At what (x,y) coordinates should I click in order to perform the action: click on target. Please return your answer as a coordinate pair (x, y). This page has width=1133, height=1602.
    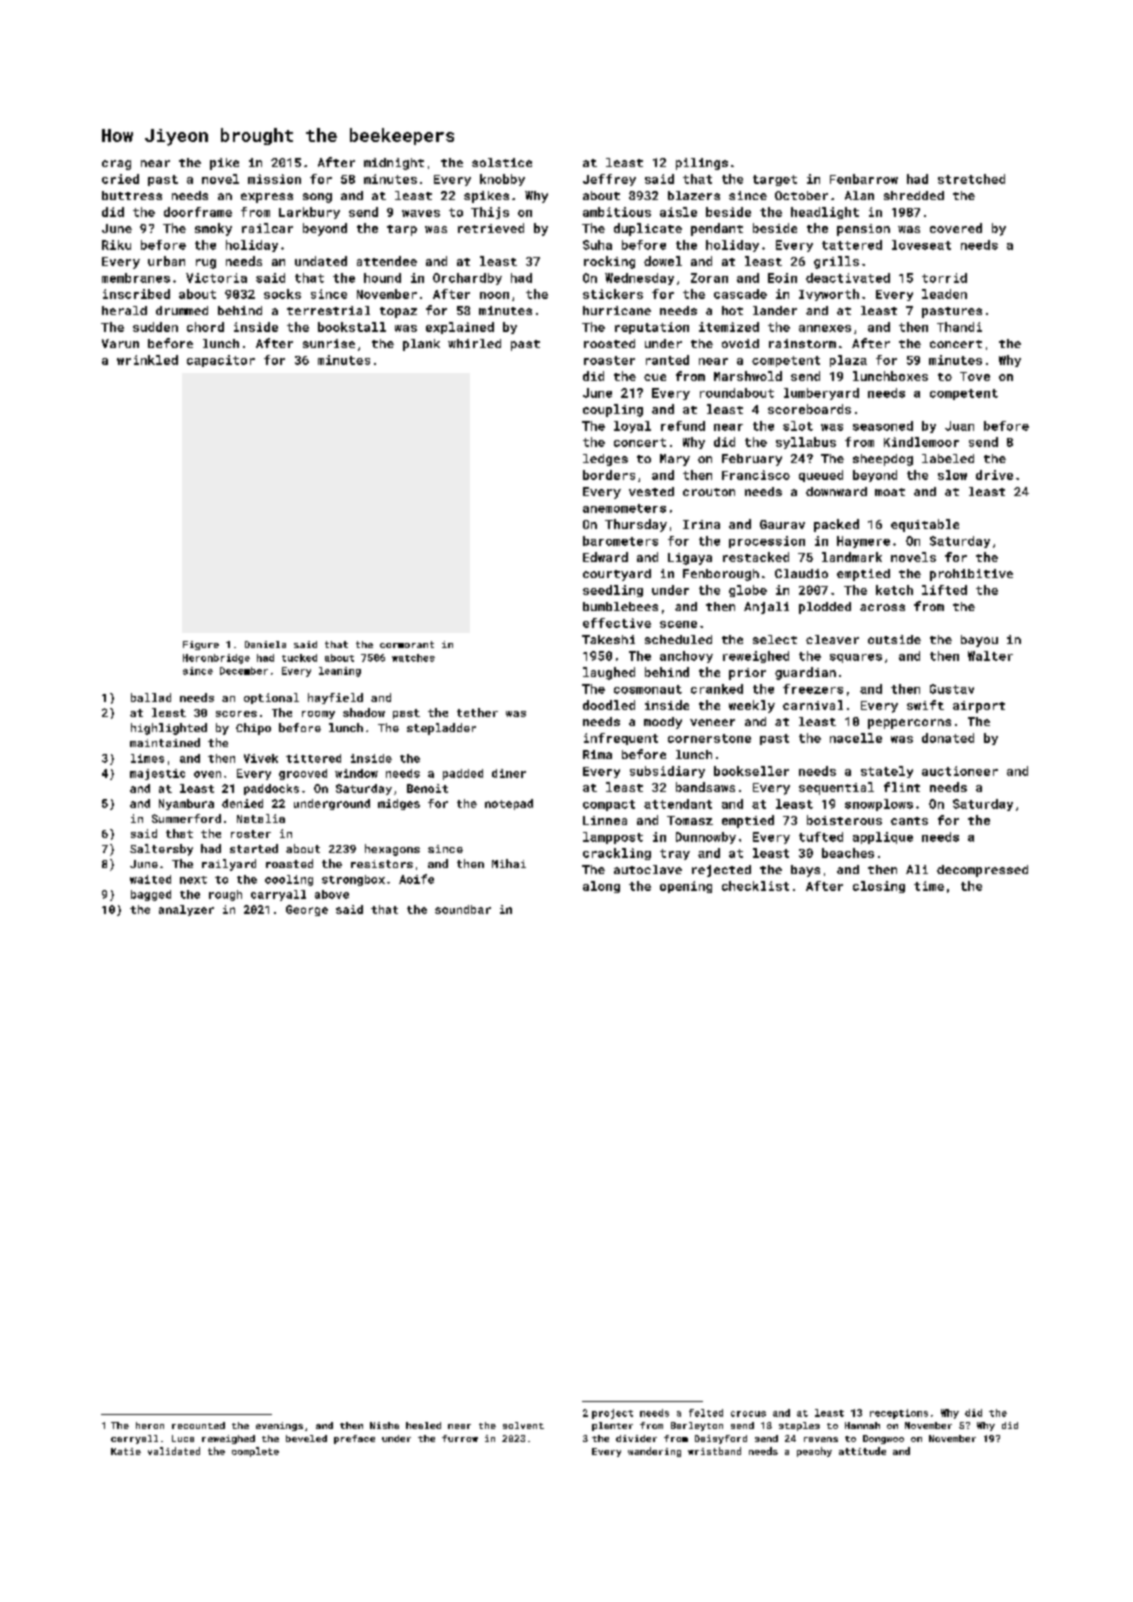
    Looking at the image, I should click on (775, 180).
